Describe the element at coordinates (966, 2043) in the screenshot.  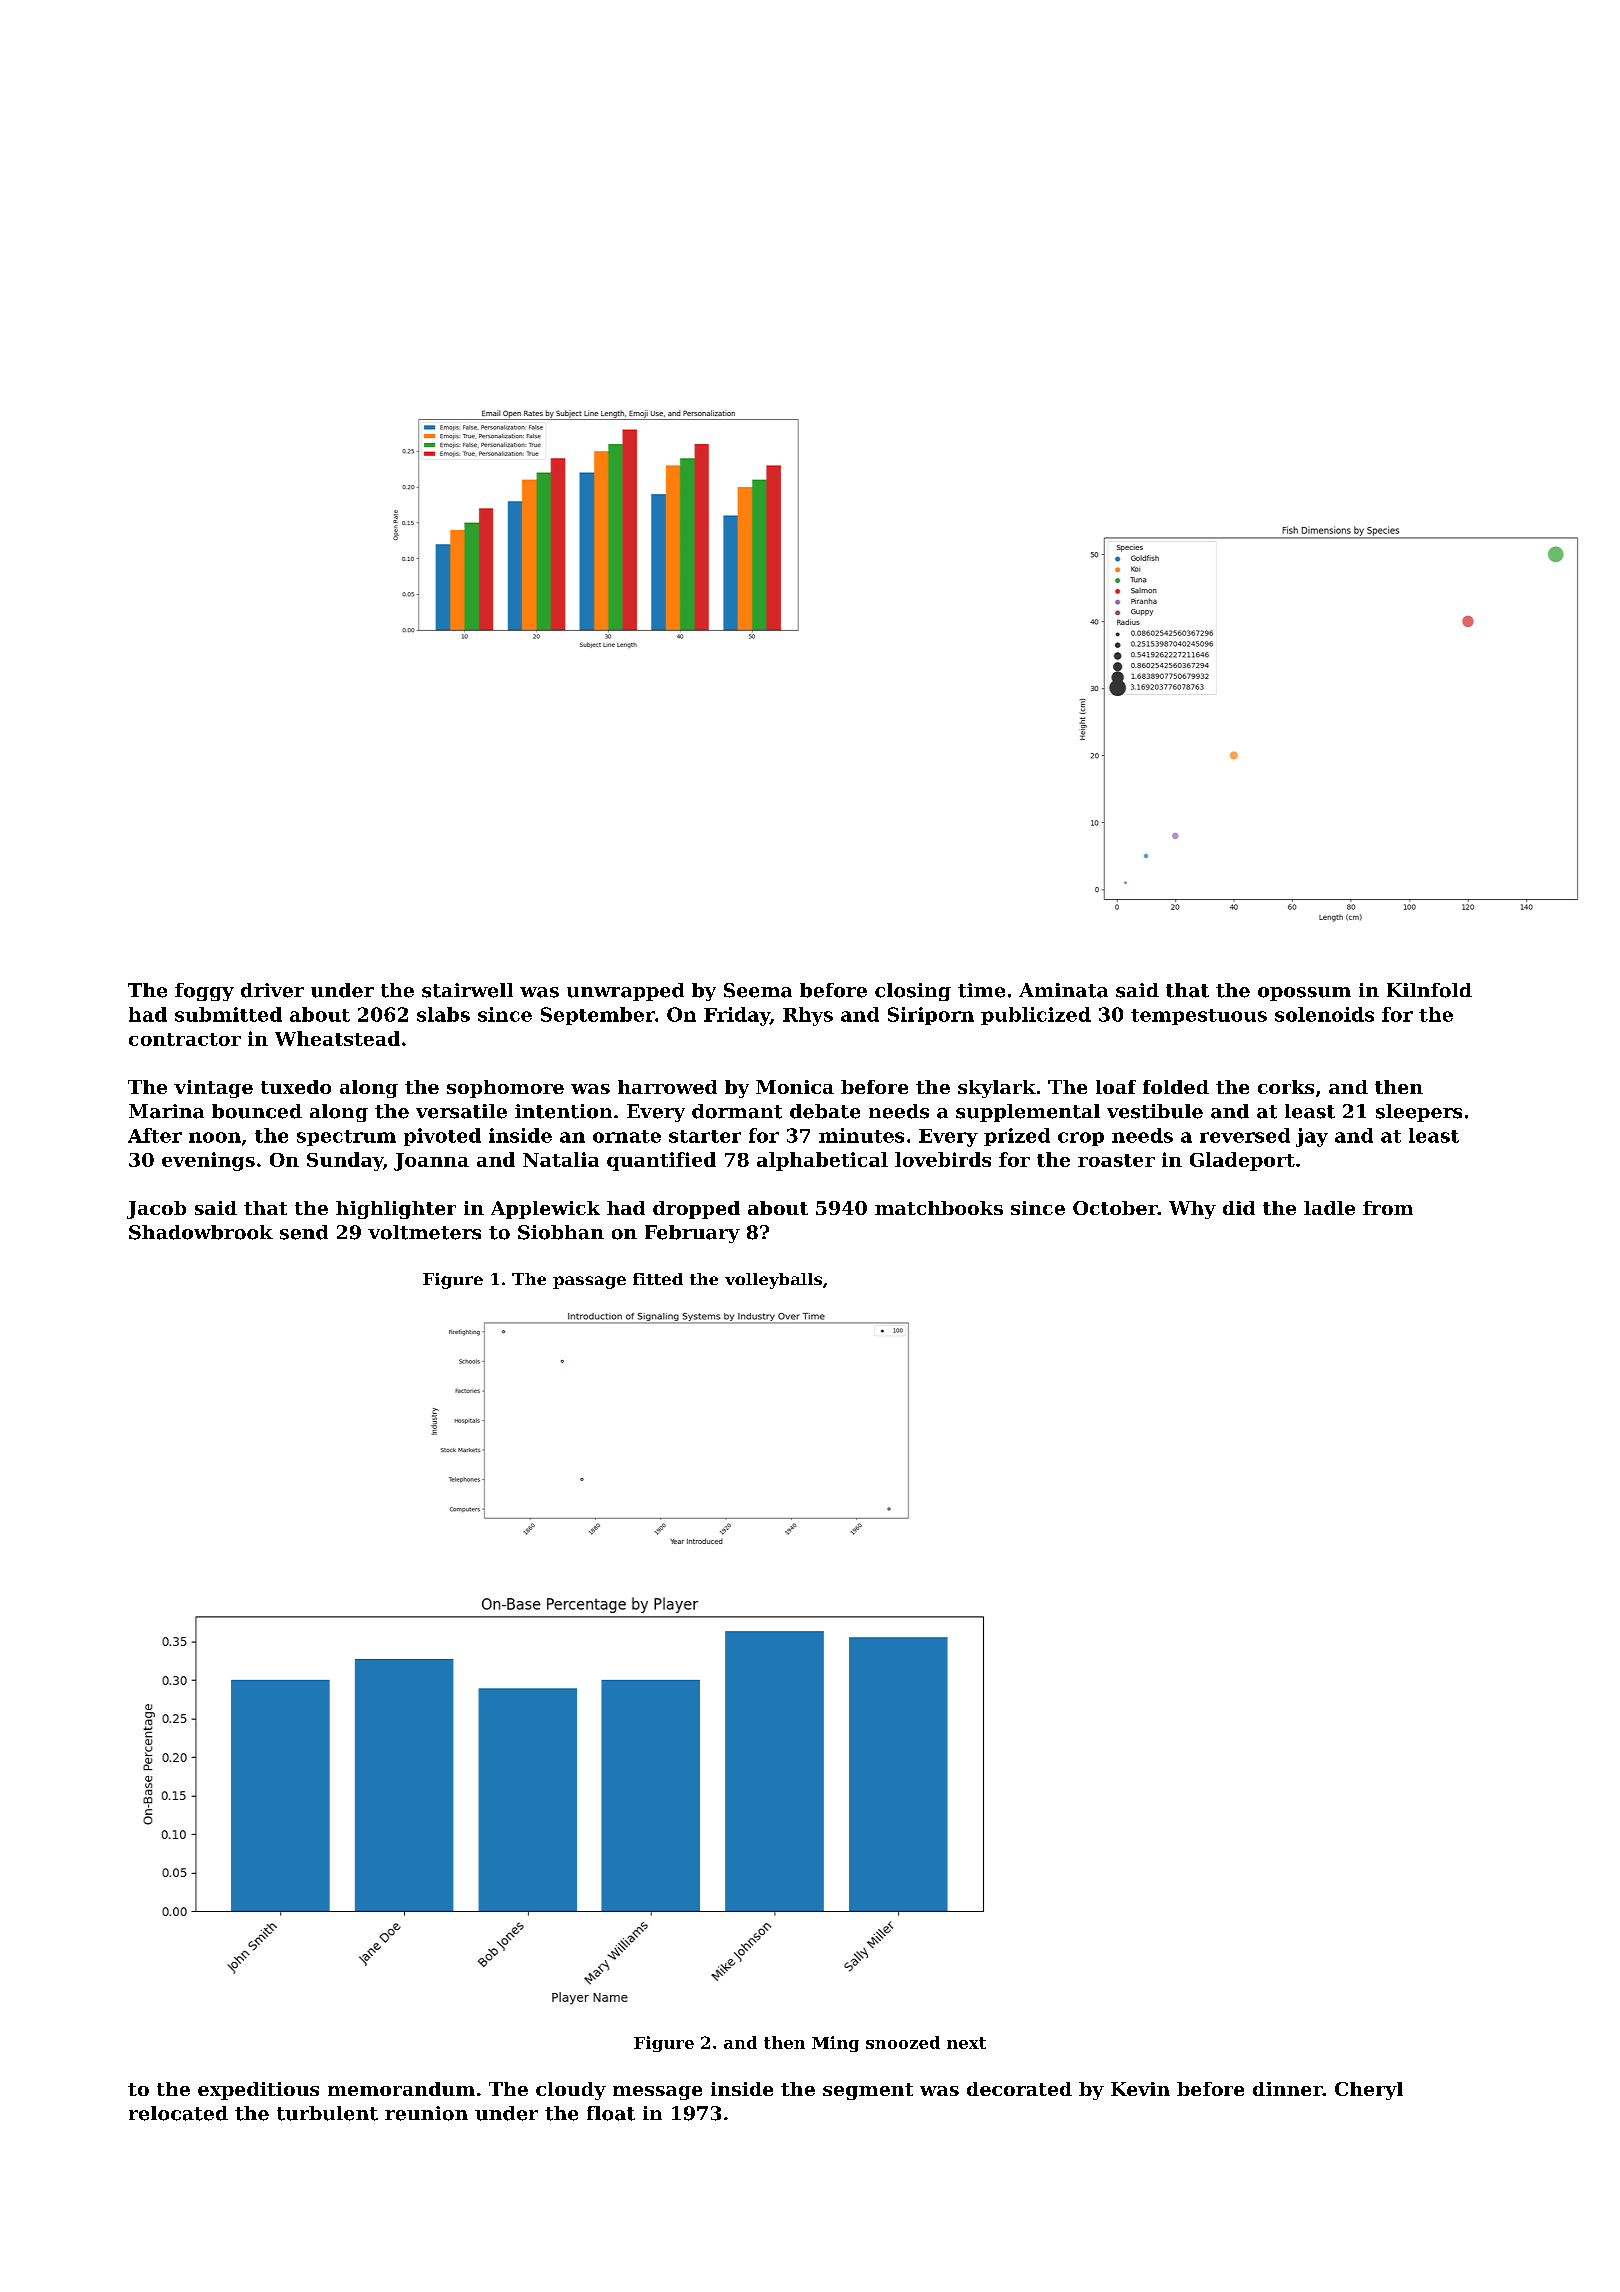
I see `next` at that location.
